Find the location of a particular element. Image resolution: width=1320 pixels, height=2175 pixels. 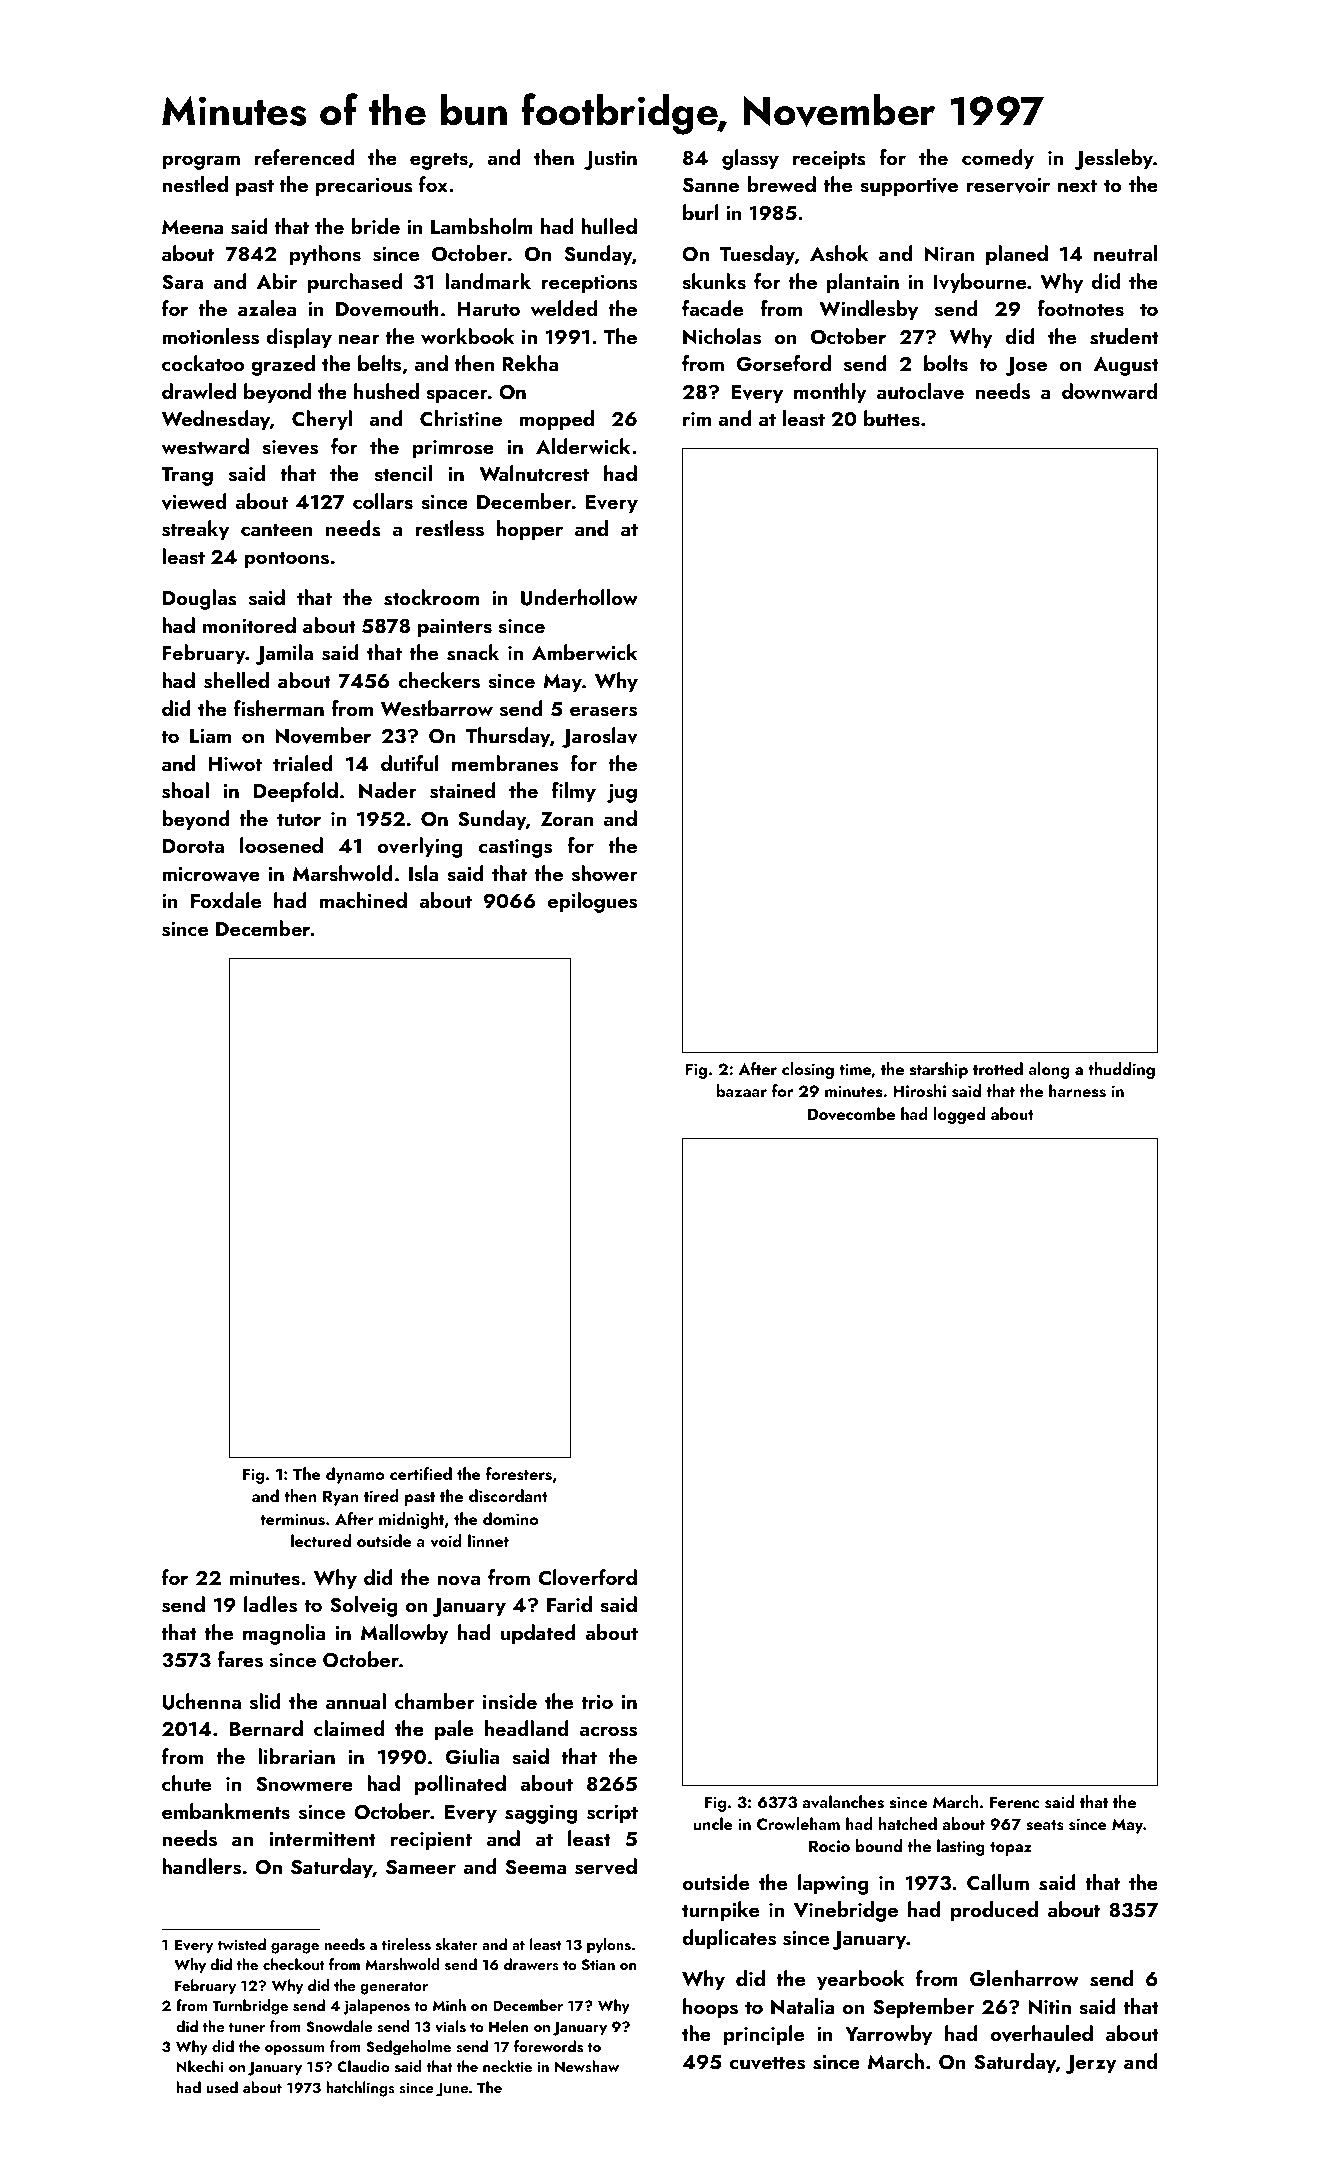

September is located at coordinates (924, 2008).
